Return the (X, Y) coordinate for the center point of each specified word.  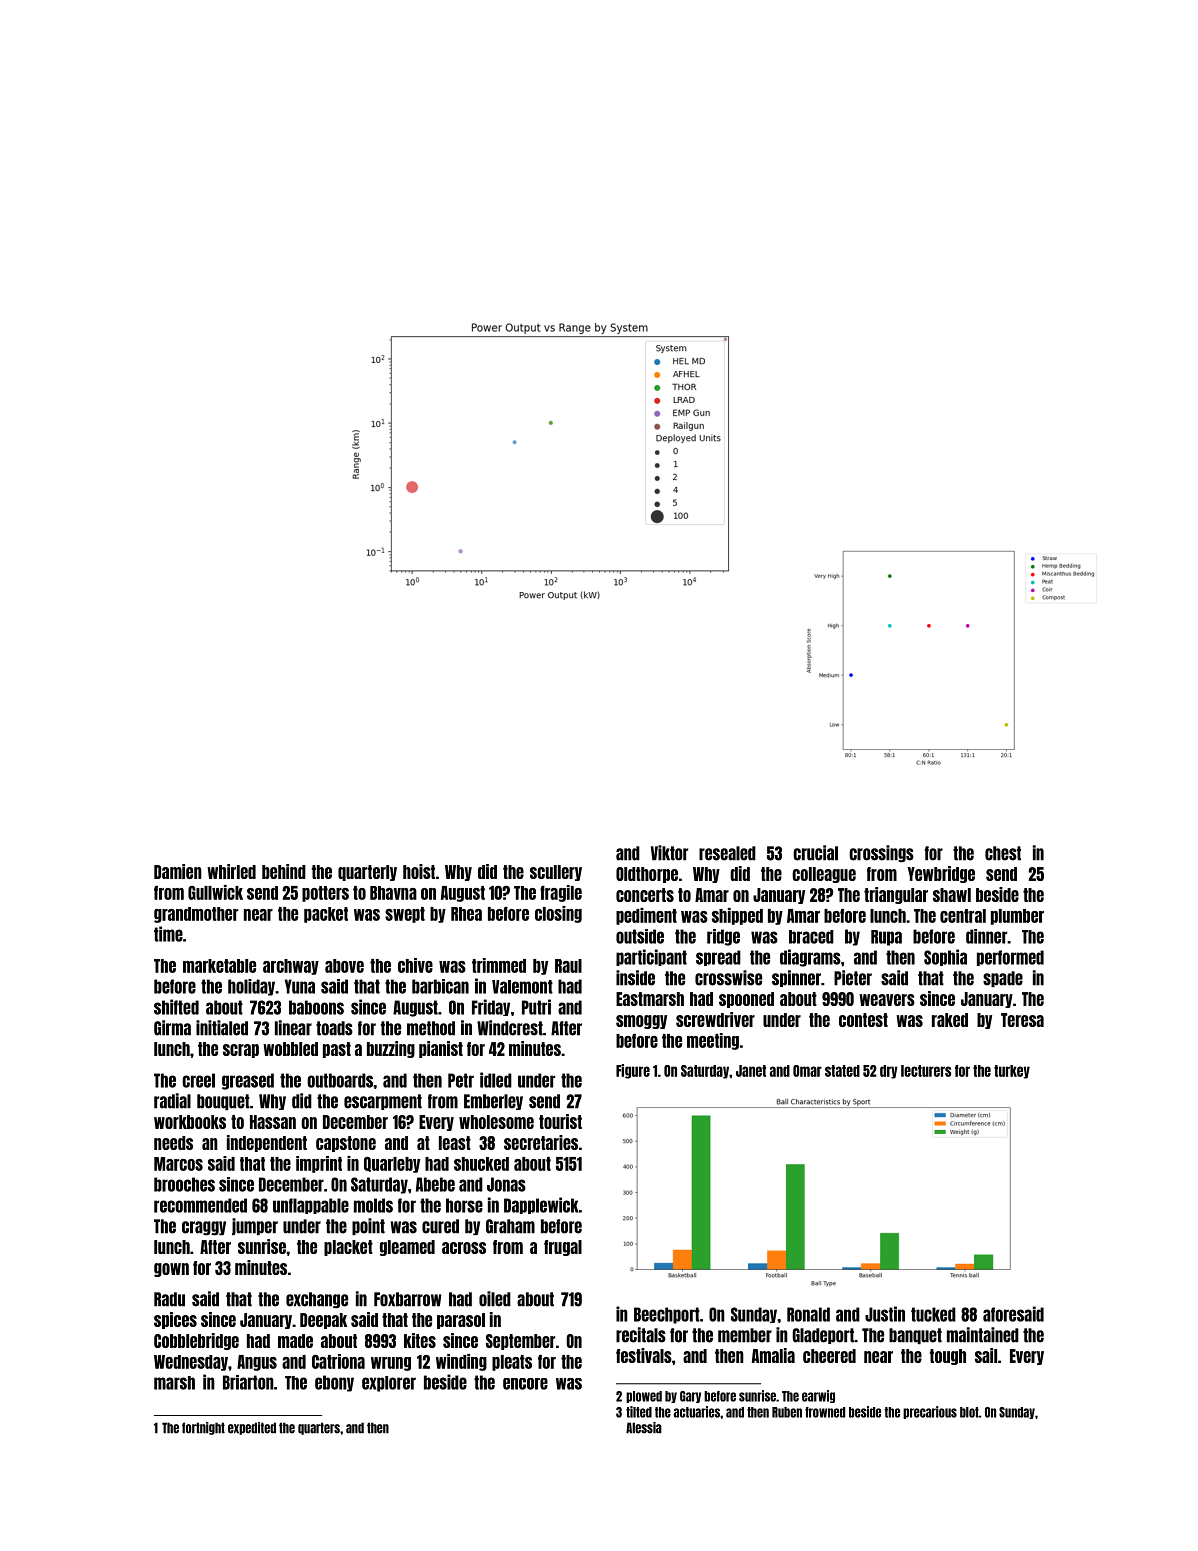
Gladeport (823, 1336)
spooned (746, 1000)
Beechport (667, 1315)
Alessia (644, 1428)
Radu (169, 1299)
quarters (319, 1428)
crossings (881, 854)
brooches (184, 1184)
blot (969, 1412)
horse (464, 1205)
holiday (251, 987)
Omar (807, 1071)
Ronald (808, 1314)
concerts (645, 895)
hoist (419, 871)
